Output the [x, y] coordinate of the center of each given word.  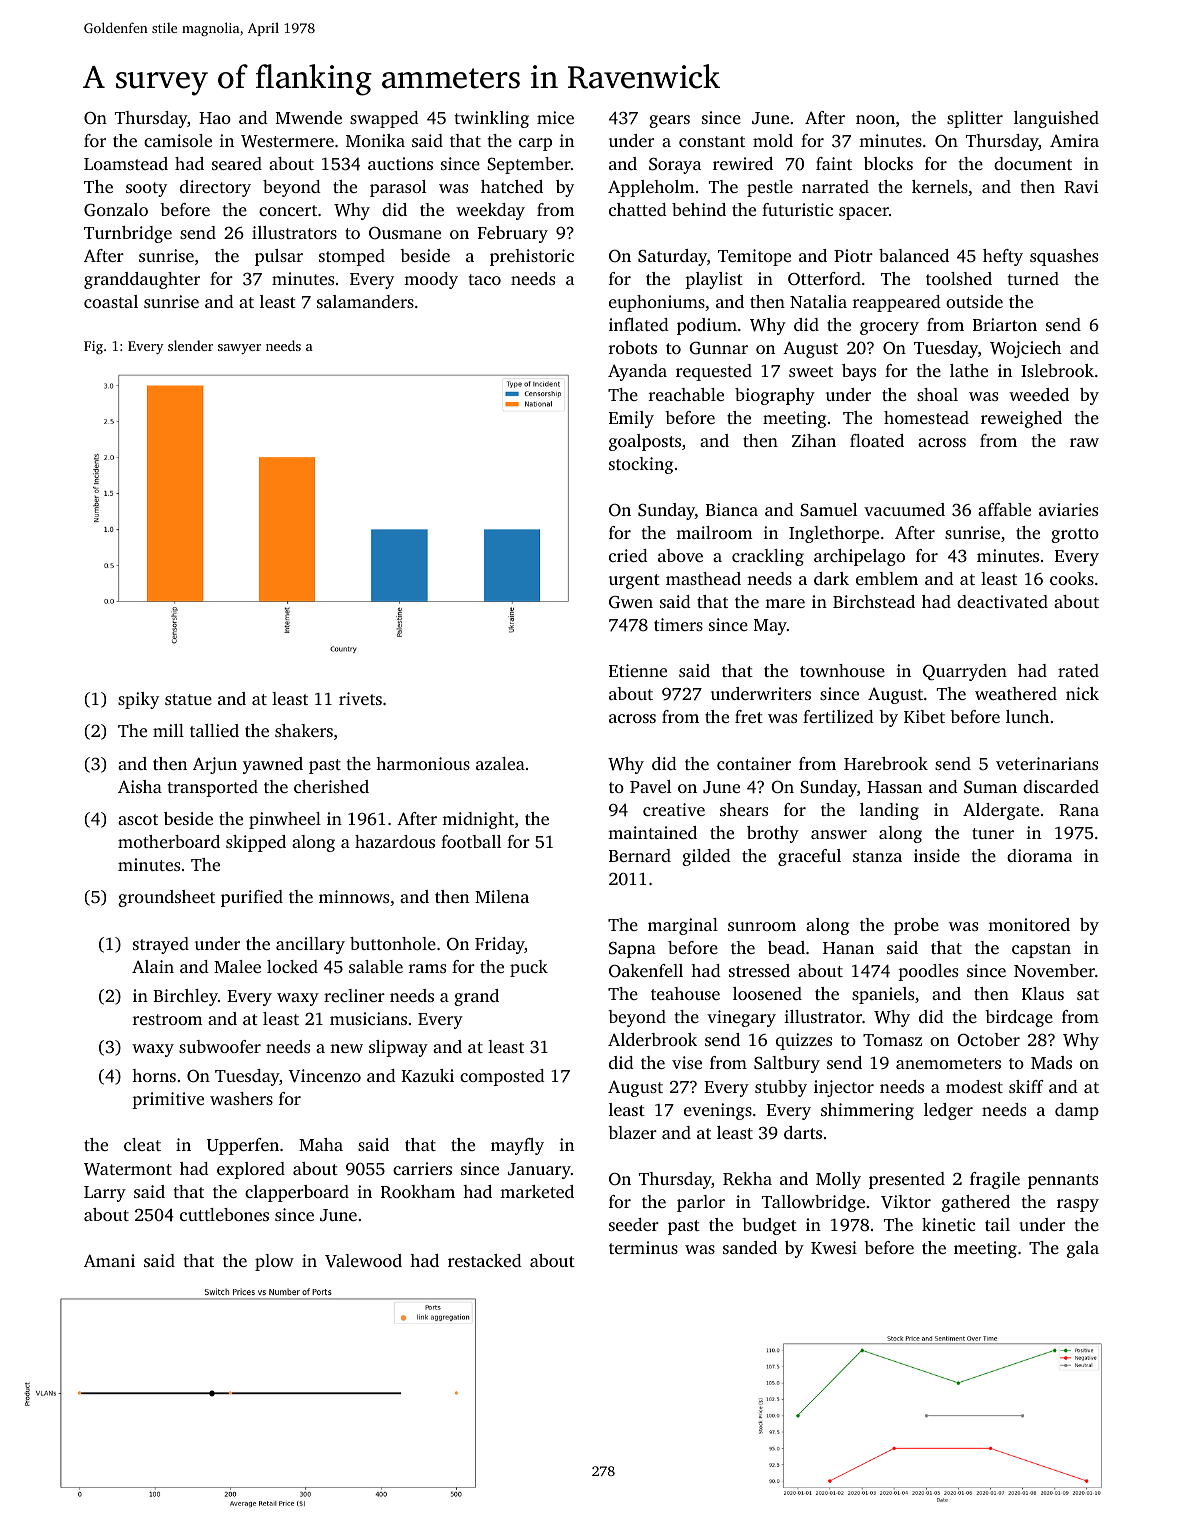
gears [669, 121]
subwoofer [220, 1046]
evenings [718, 1111]
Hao [215, 118]
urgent [634, 581]
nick [1082, 693]
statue [188, 699]
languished [1056, 119]
